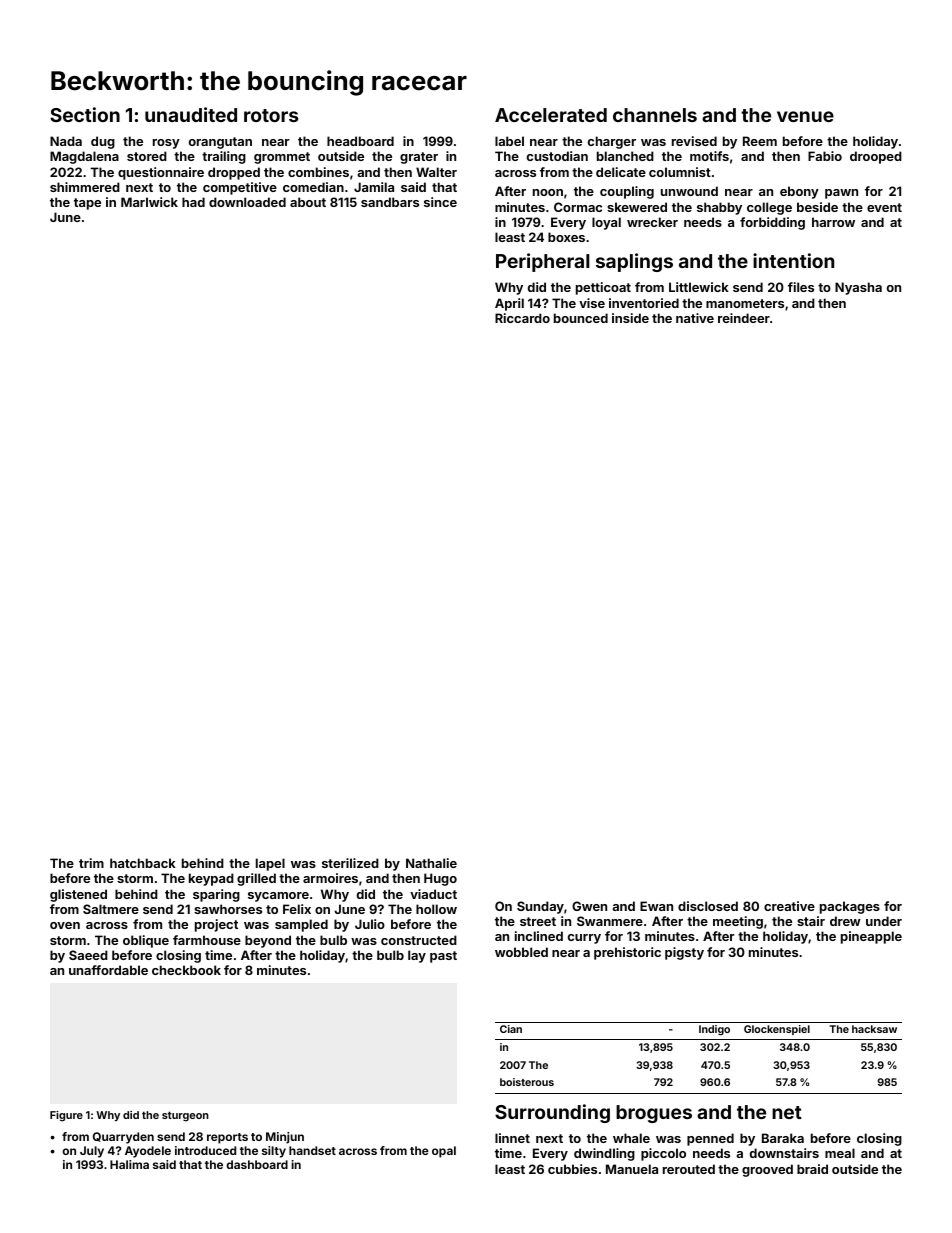  Describe the element at coordinates (858, 288) in the image. I see `Nyasha` at that location.
